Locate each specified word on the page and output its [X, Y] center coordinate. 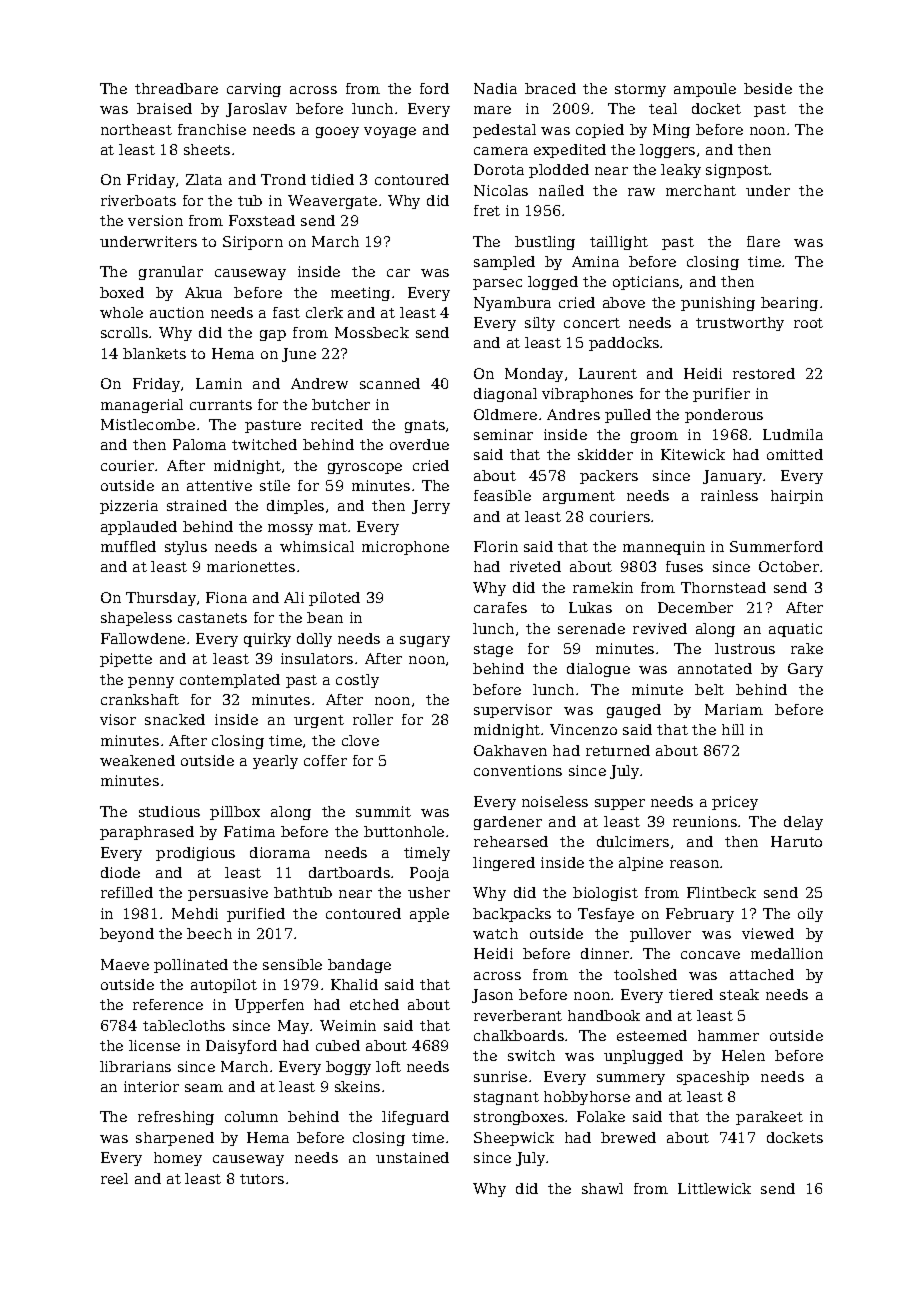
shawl [602, 1188]
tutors [262, 1179]
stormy [640, 90]
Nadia [495, 88]
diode [120, 872]
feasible [502, 495]
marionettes [251, 566]
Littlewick [714, 1188]
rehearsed [511, 841]
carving [254, 90]
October [789, 566]
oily [810, 915]
